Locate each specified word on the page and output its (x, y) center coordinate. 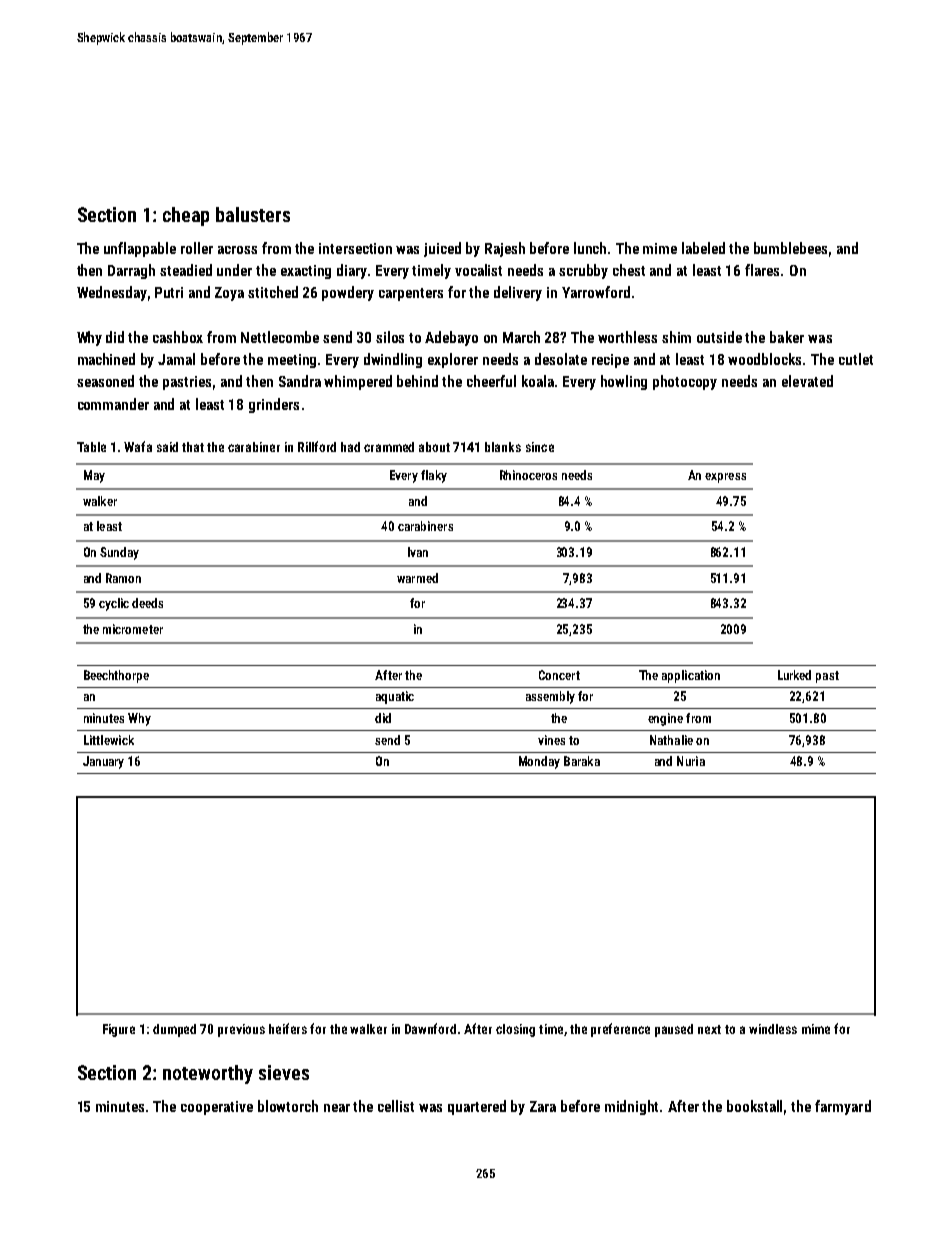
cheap (186, 216)
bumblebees (790, 248)
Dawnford (430, 1028)
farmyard (843, 1107)
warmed (417, 578)
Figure (119, 1030)
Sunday (119, 553)
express (725, 478)
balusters (253, 214)
